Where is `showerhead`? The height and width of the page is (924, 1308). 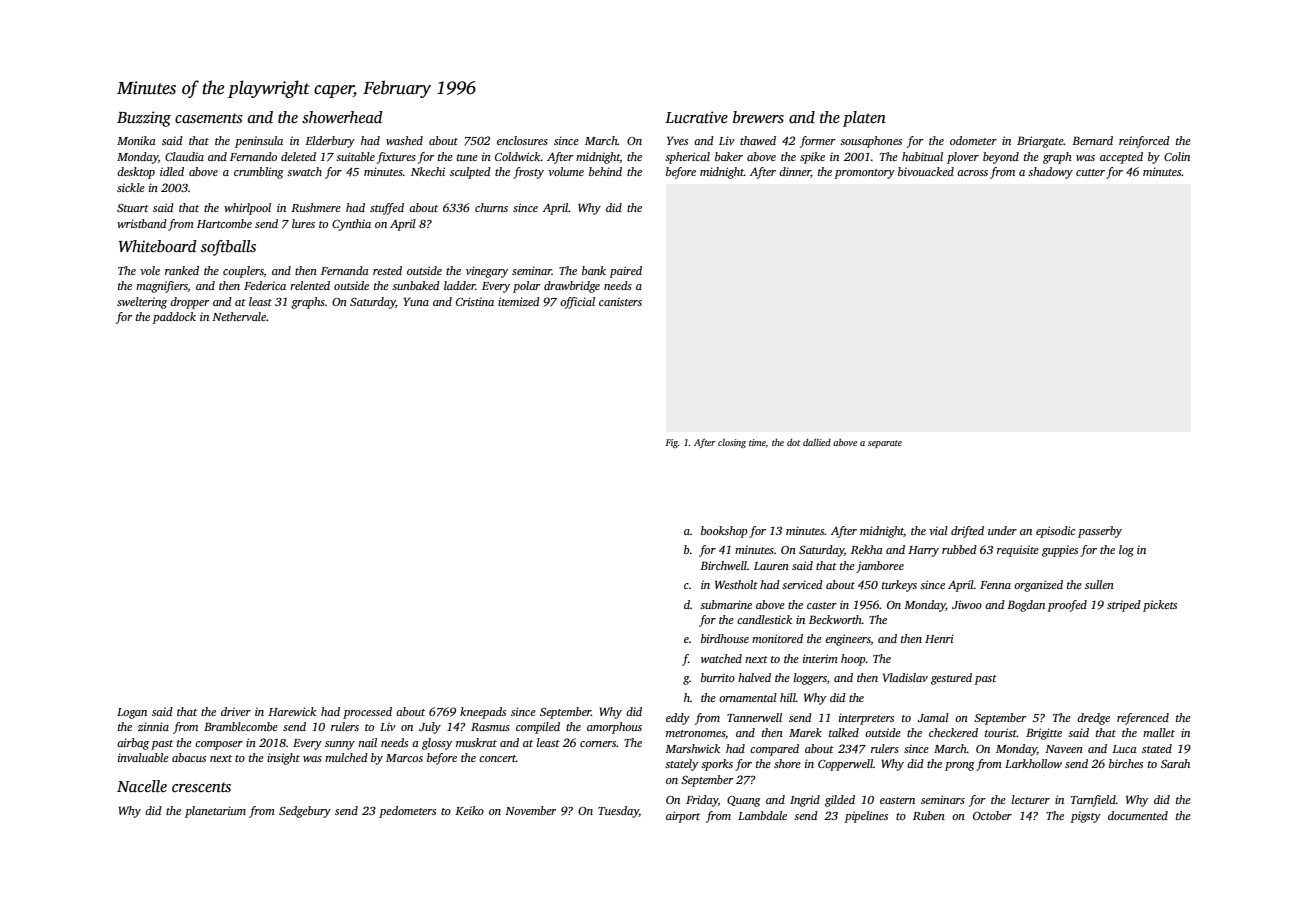
showerhead is located at coordinates (342, 117).
